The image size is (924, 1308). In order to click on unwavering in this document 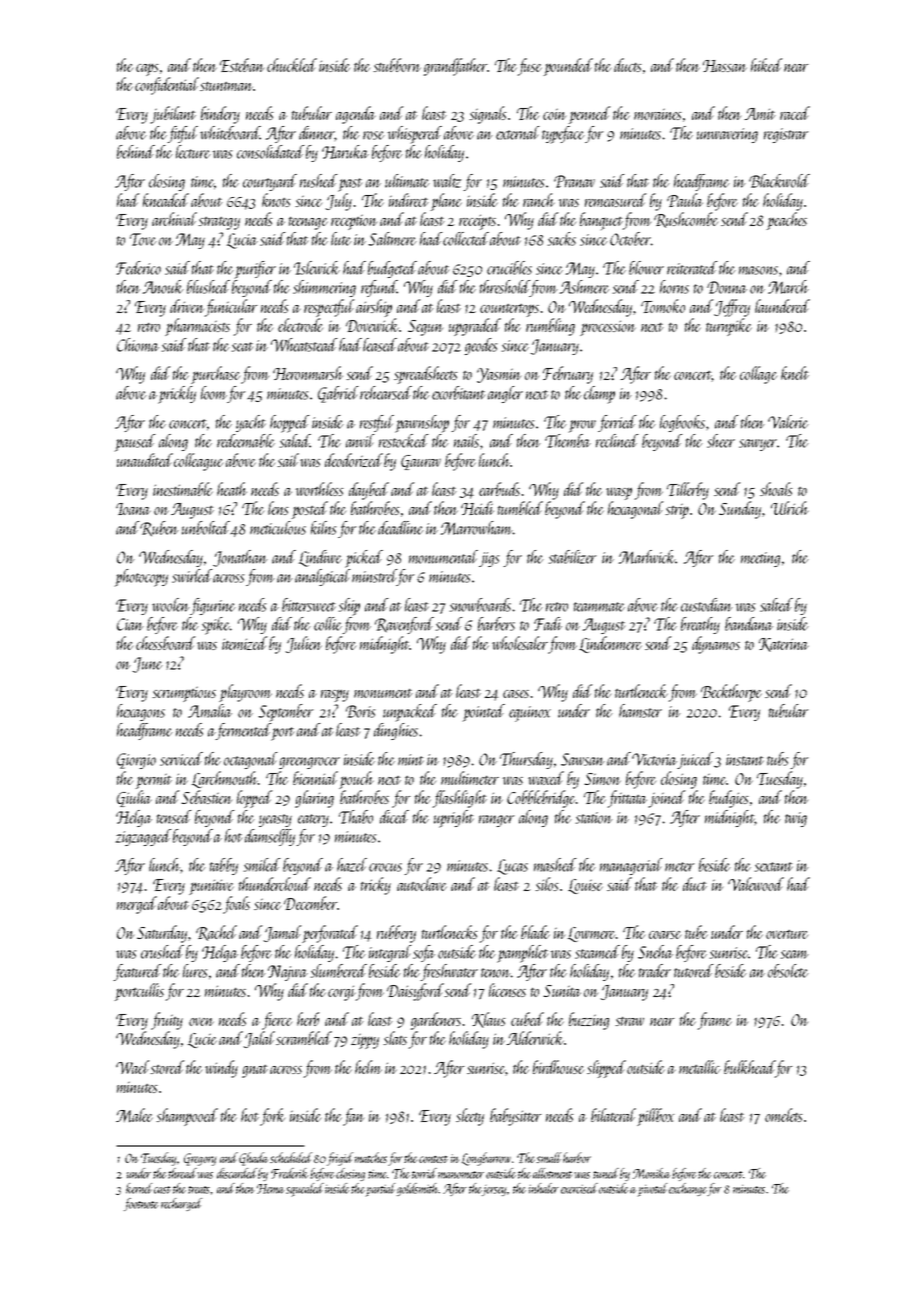, I will do `click(727, 135)`.
